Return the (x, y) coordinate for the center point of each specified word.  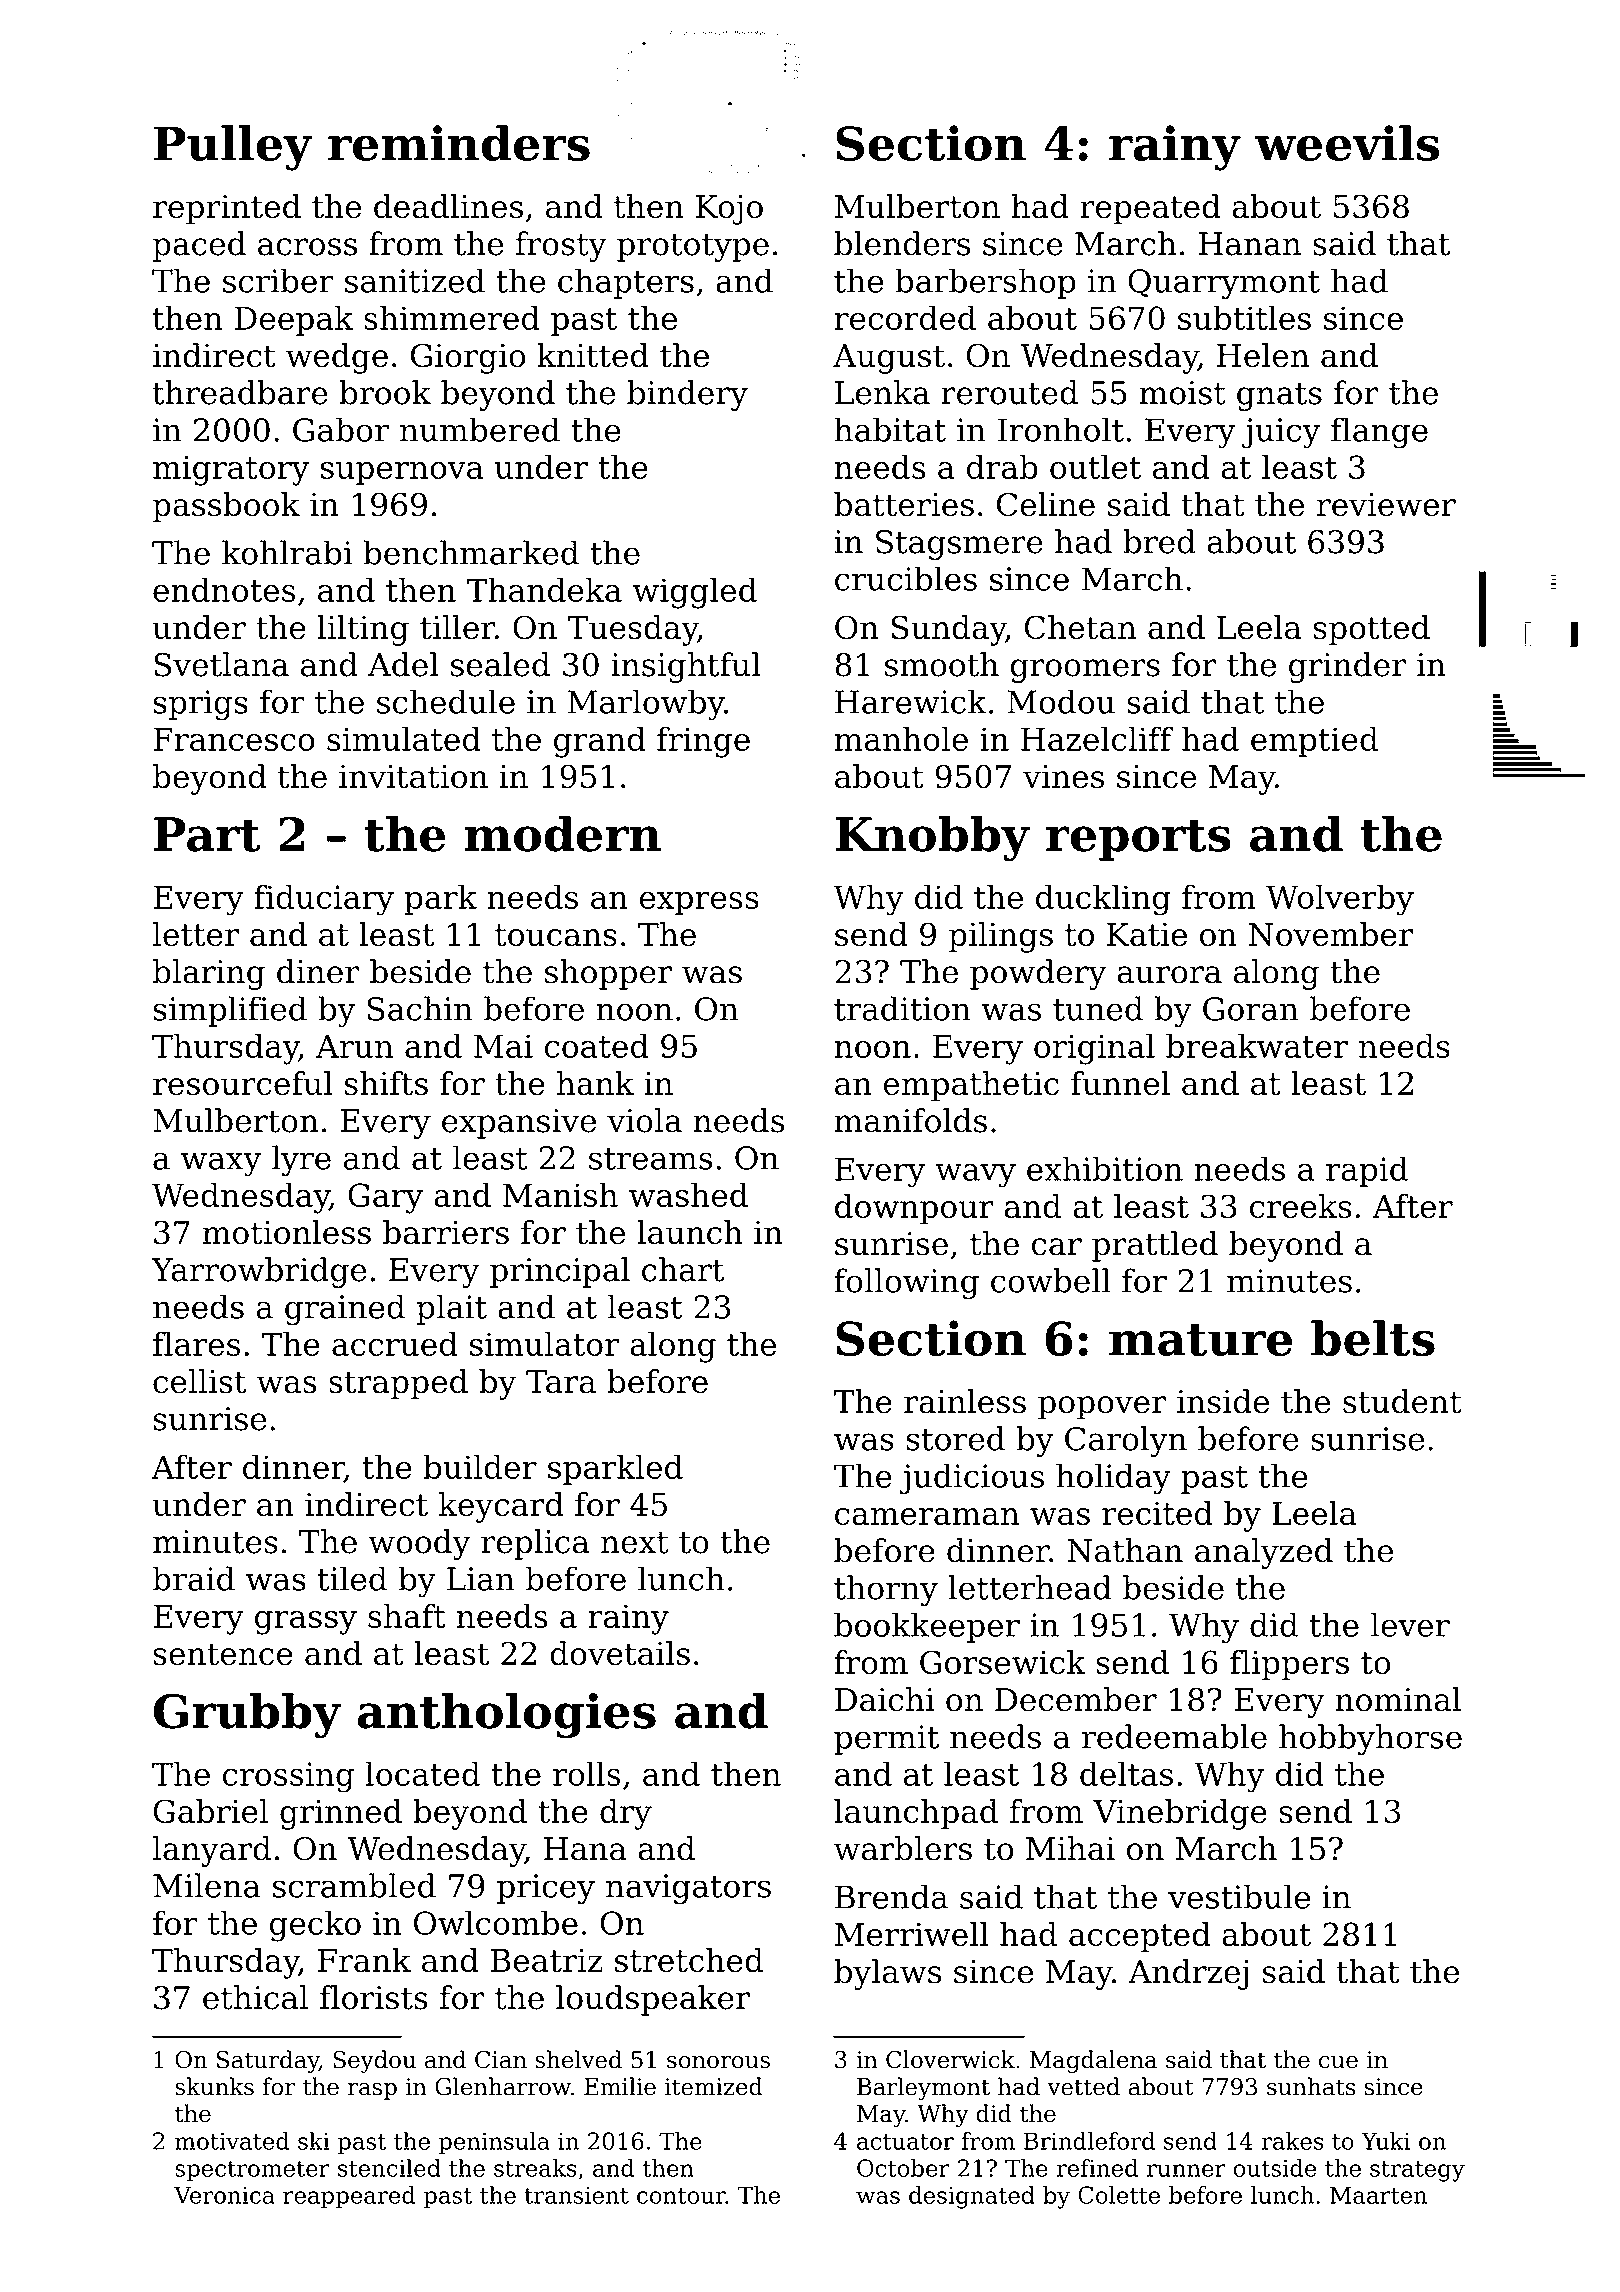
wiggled (695, 593)
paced (199, 246)
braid (194, 1578)
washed (688, 1194)
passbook (226, 507)
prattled (1155, 1246)
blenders (902, 243)
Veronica (224, 2195)
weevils (1347, 143)
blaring (209, 974)
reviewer (1386, 505)
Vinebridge (1180, 1814)
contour (681, 2196)
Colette (1119, 2195)
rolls (586, 1773)
